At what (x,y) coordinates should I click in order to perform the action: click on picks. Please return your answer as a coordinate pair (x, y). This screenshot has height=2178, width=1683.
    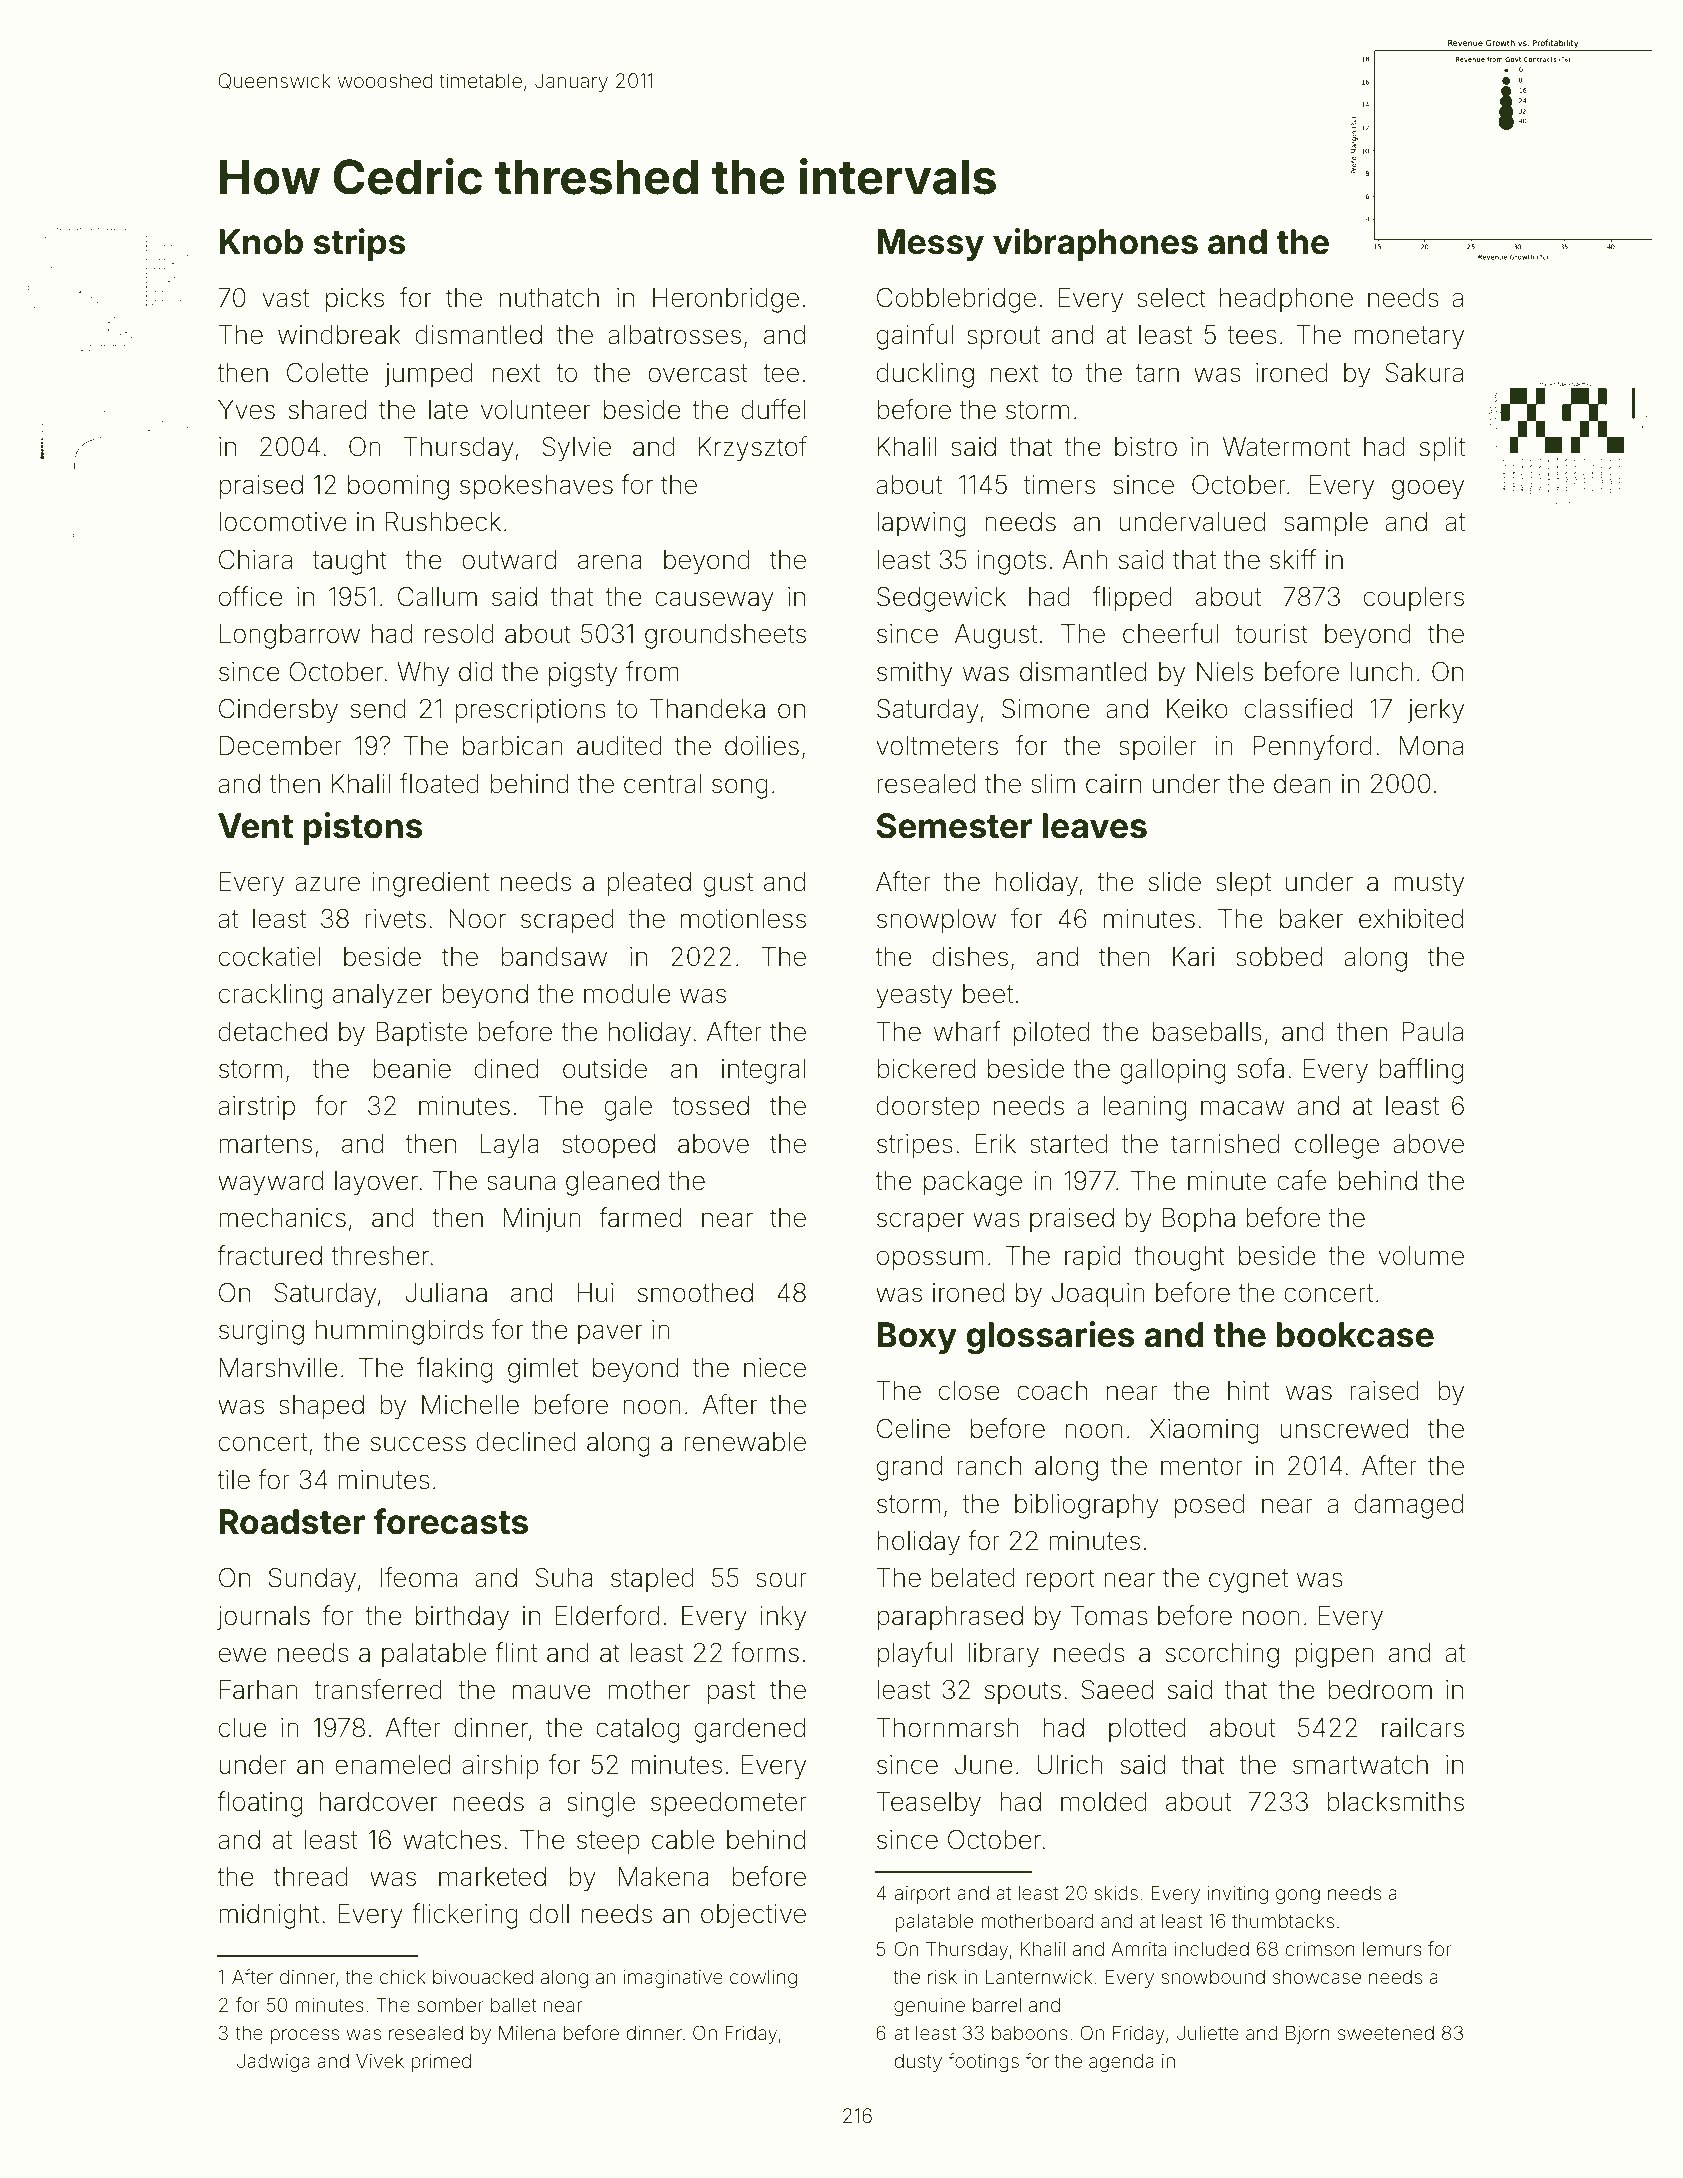
    Looking at the image, I should click on (355, 300).
